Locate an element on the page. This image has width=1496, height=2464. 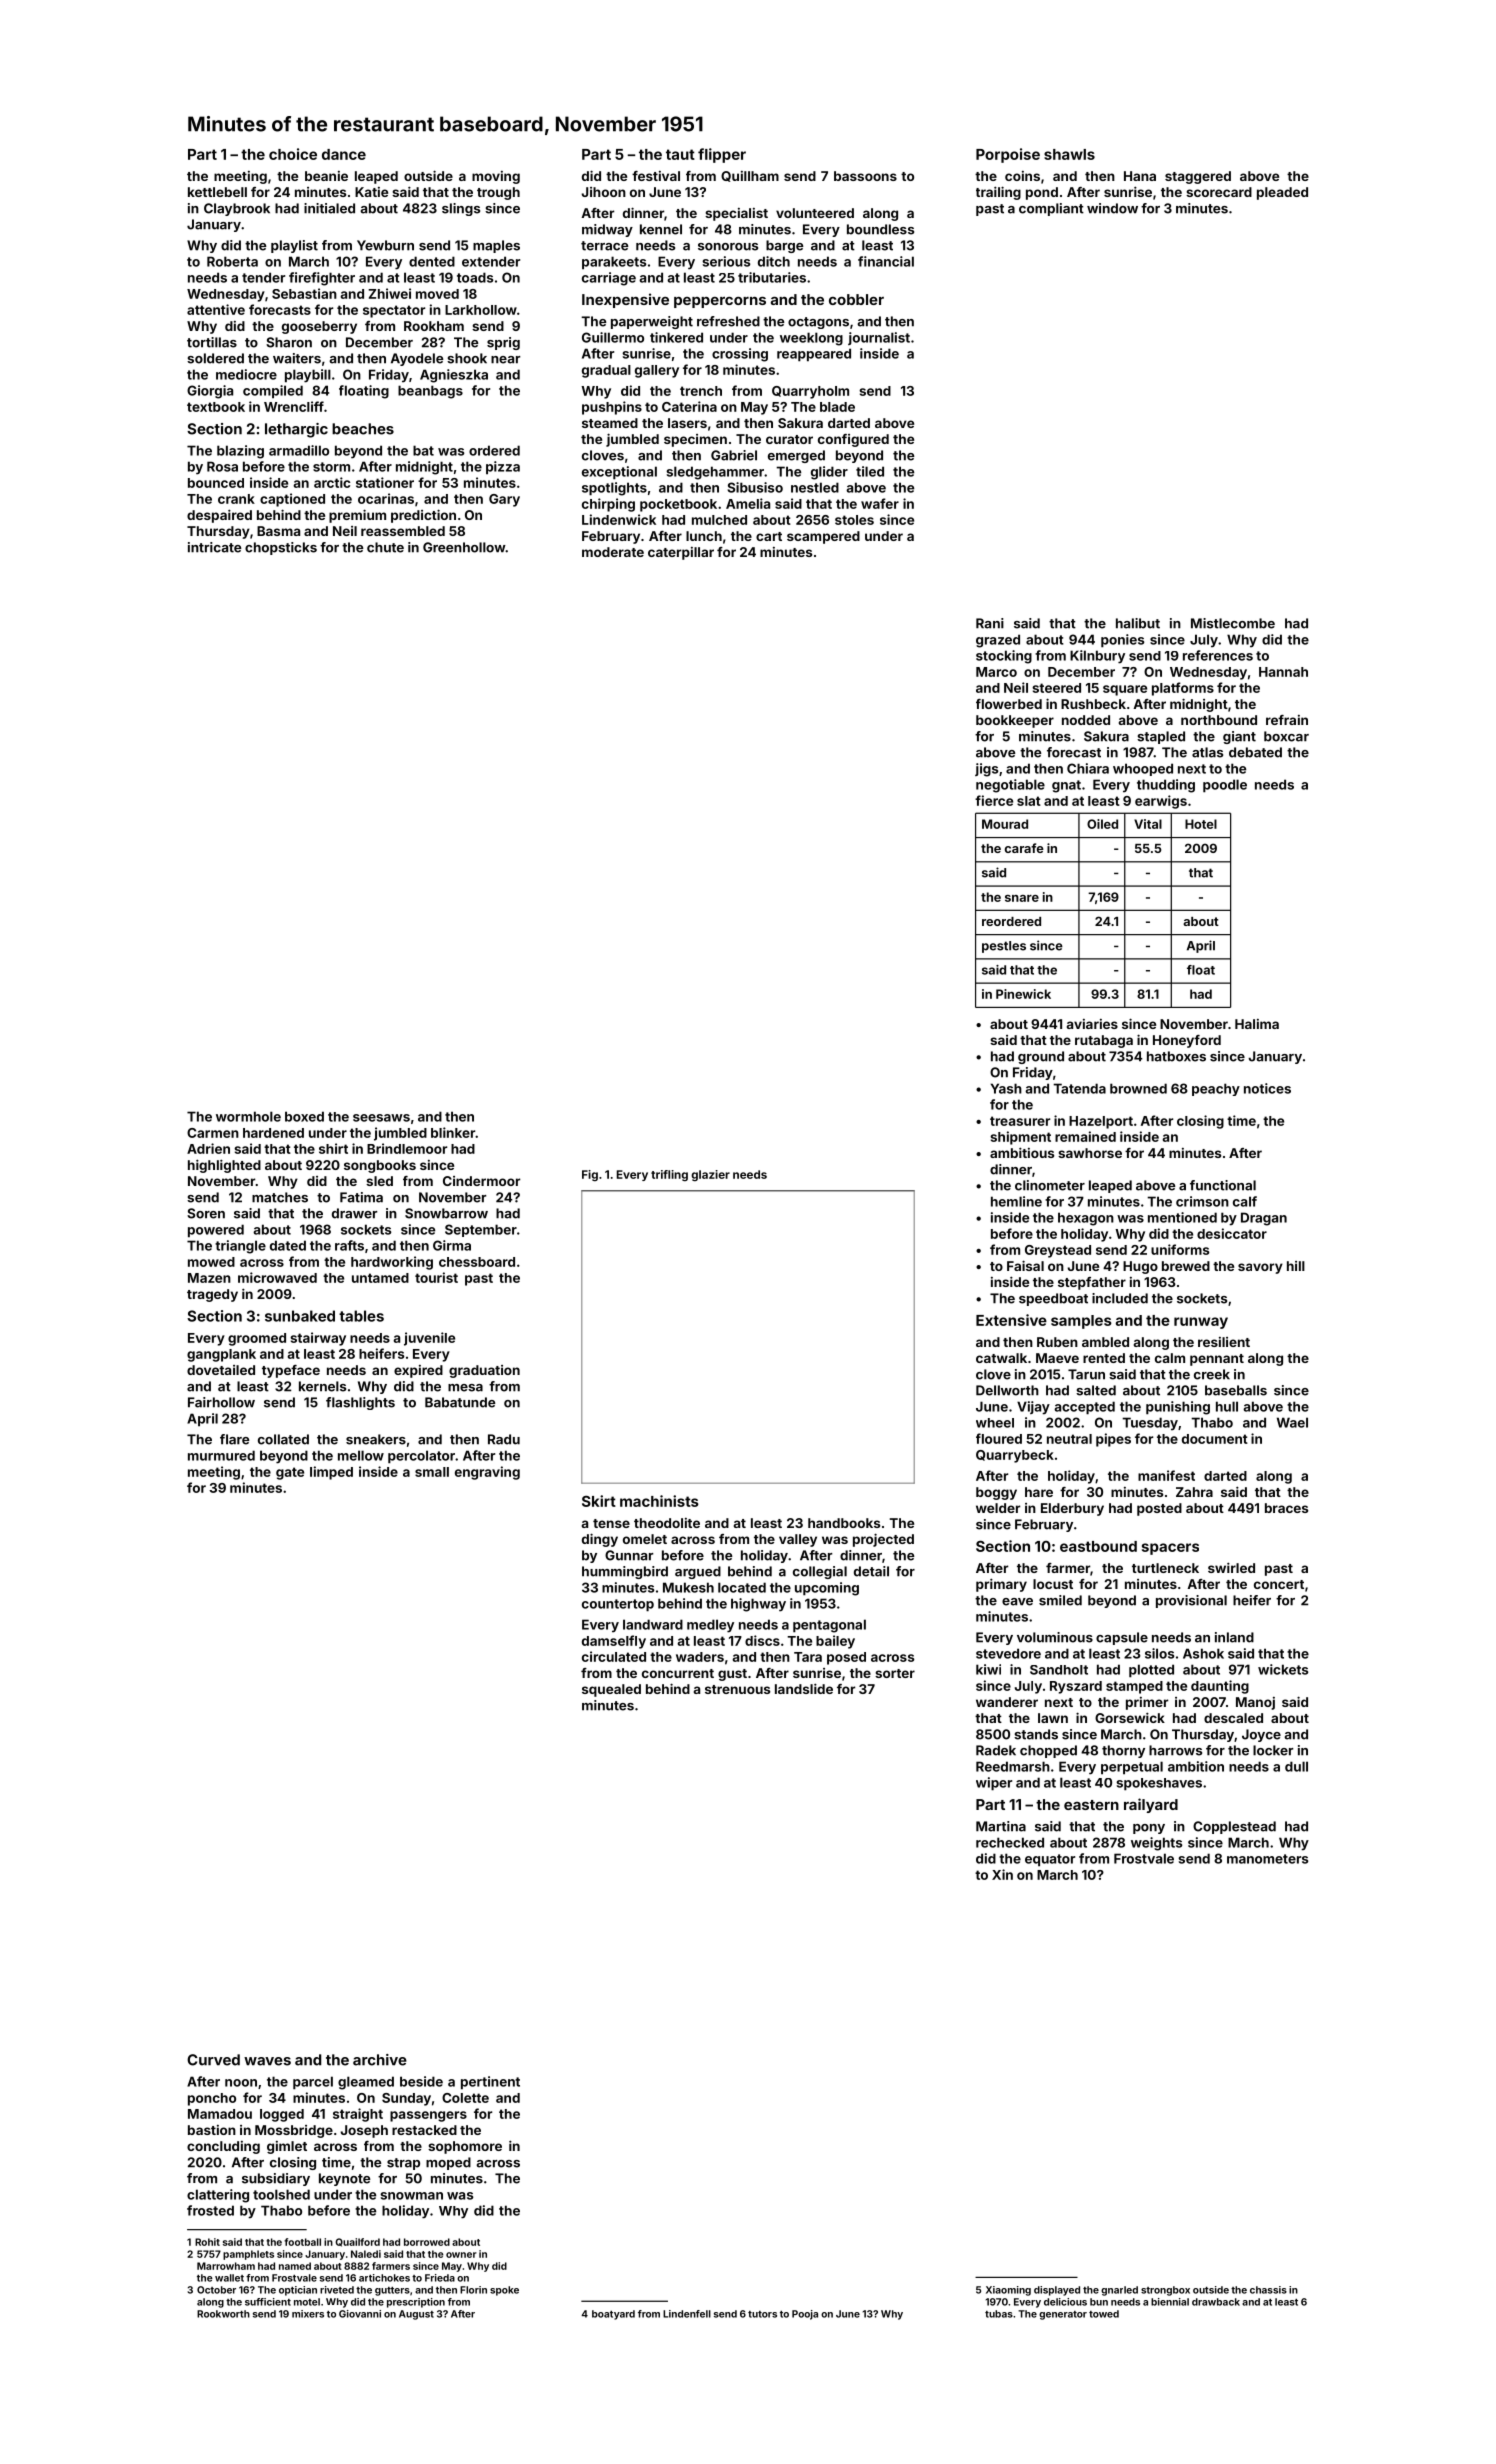
Hotel is located at coordinates (1201, 824).
